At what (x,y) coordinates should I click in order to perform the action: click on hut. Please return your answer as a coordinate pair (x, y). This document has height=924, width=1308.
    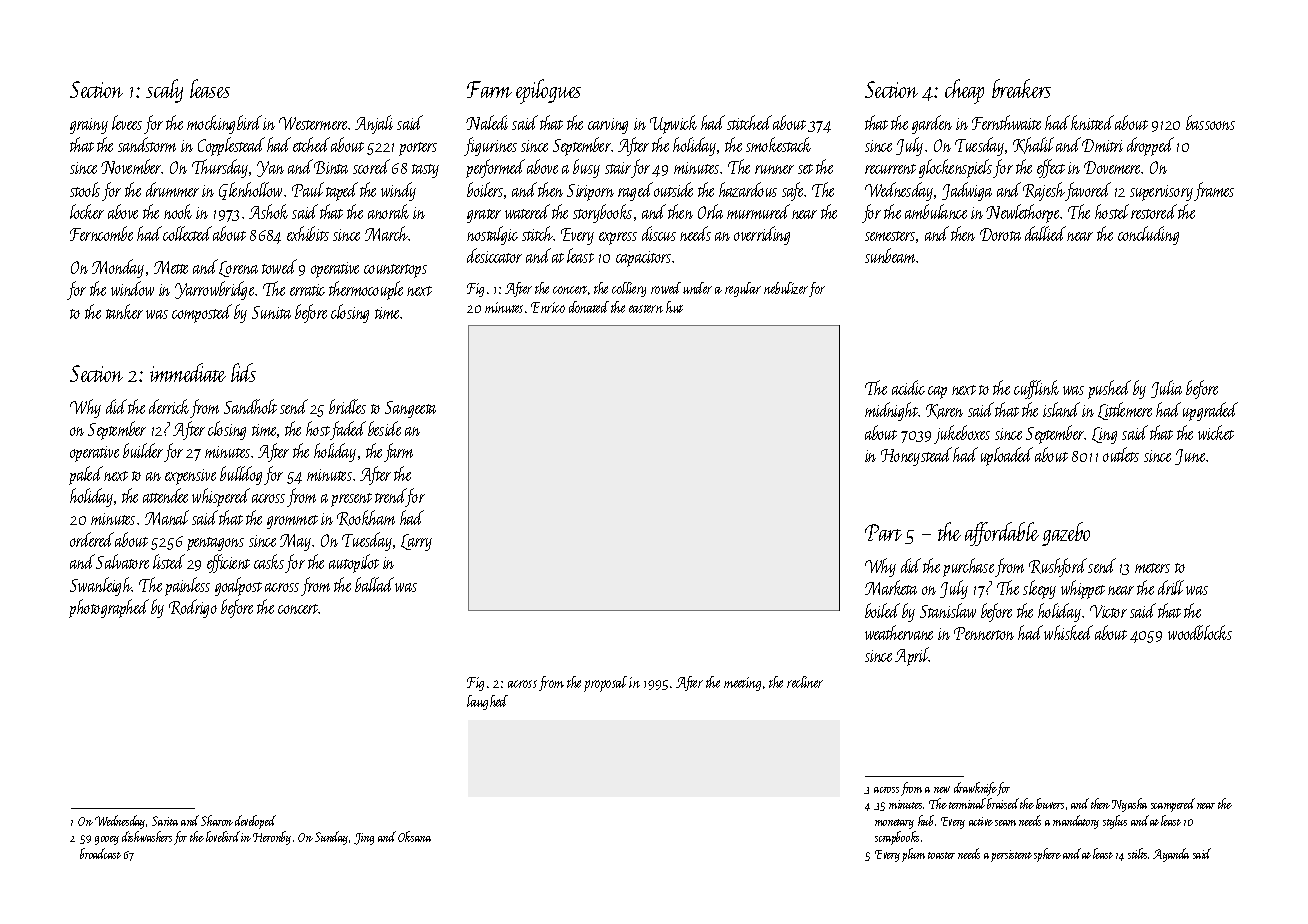
    Looking at the image, I should click on (674, 307).
